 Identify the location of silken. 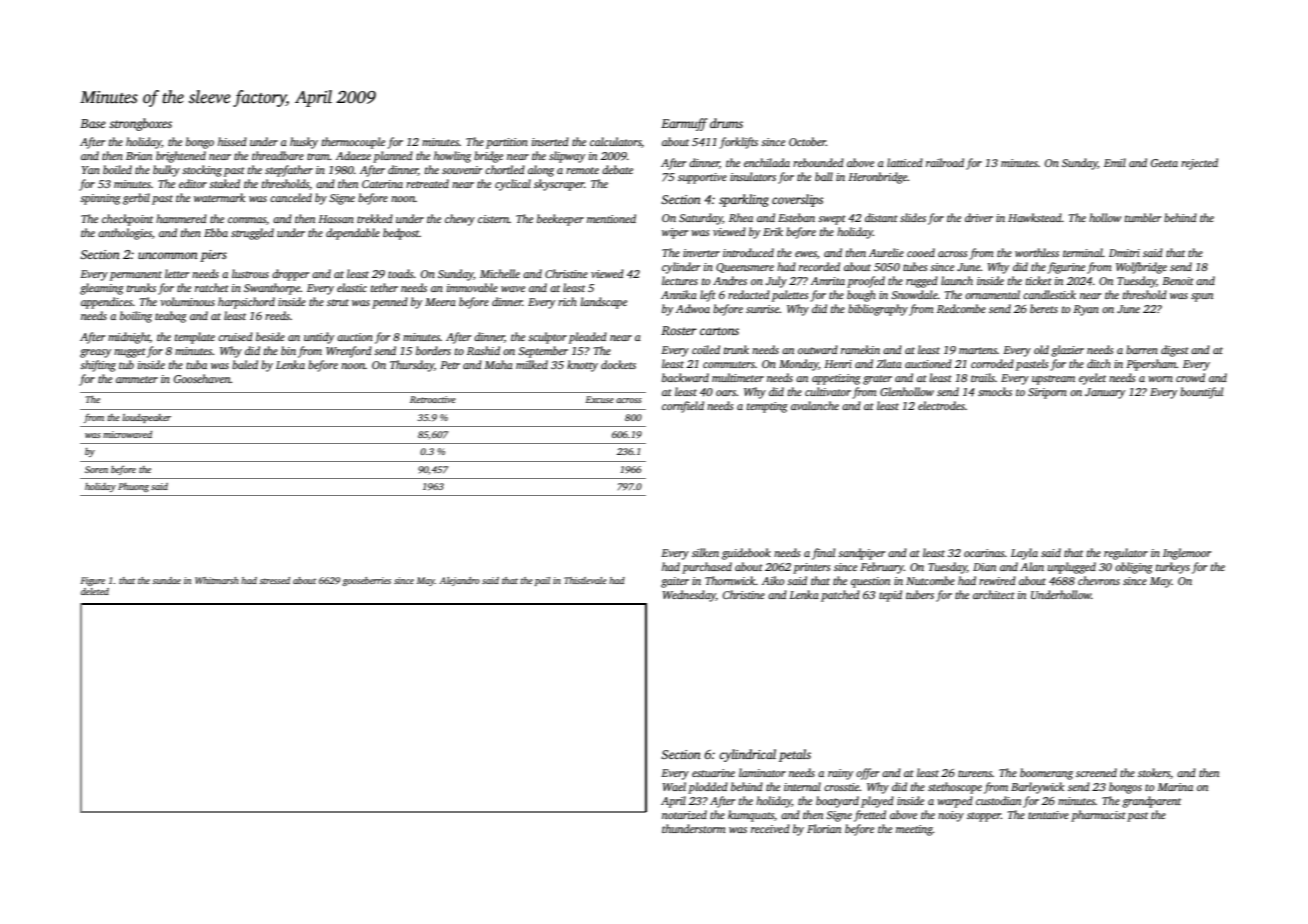
(705, 552).
